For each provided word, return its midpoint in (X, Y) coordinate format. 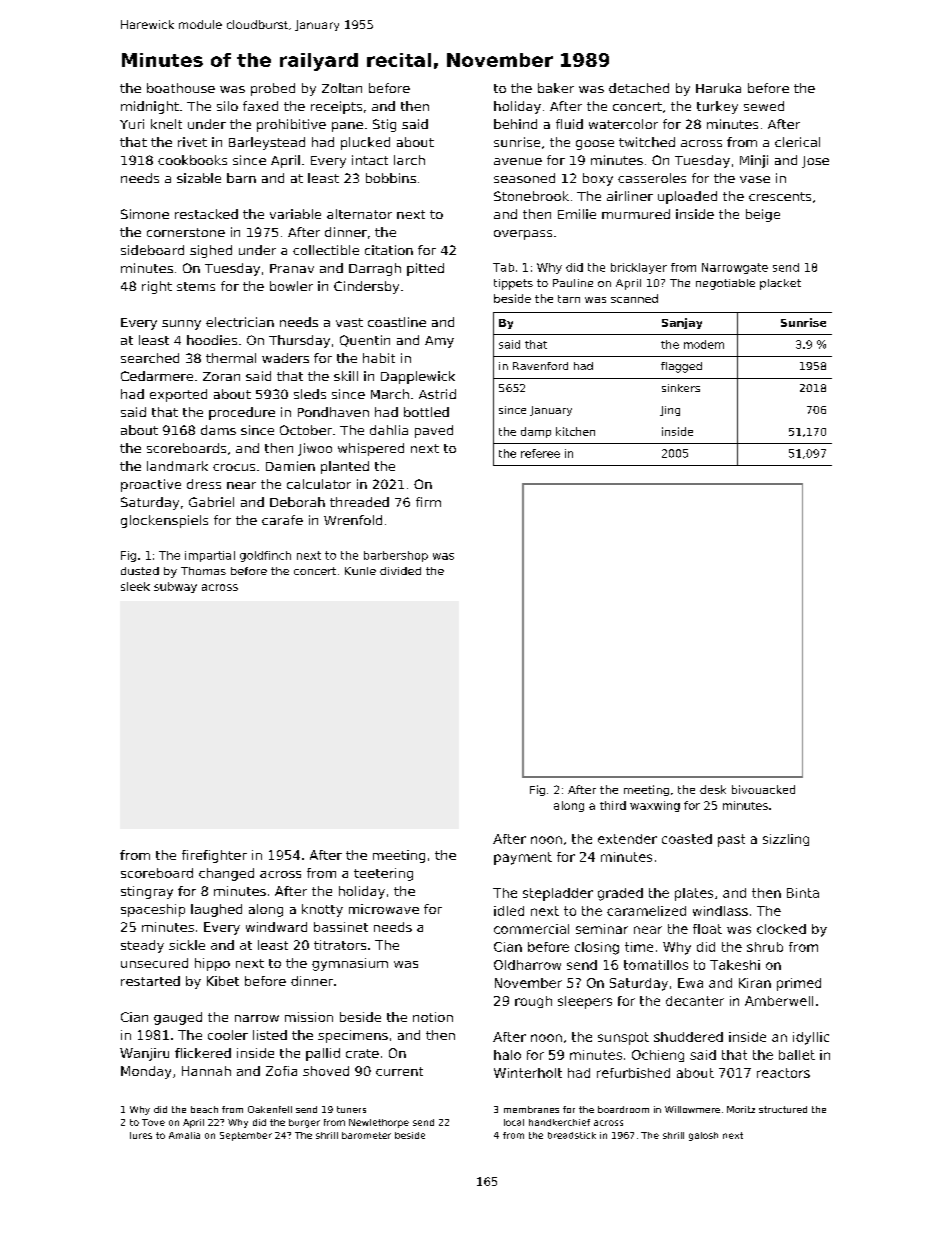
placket (780, 284)
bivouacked (763, 789)
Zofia (281, 1071)
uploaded (687, 197)
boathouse (181, 88)
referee (540, 453)
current (399, 1071)
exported (178, 395)
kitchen (575, 431)
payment (523, 858)
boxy (598, 179)
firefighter (214, 856)
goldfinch (265, 556)
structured (783, 1109)
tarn (569, 299)
